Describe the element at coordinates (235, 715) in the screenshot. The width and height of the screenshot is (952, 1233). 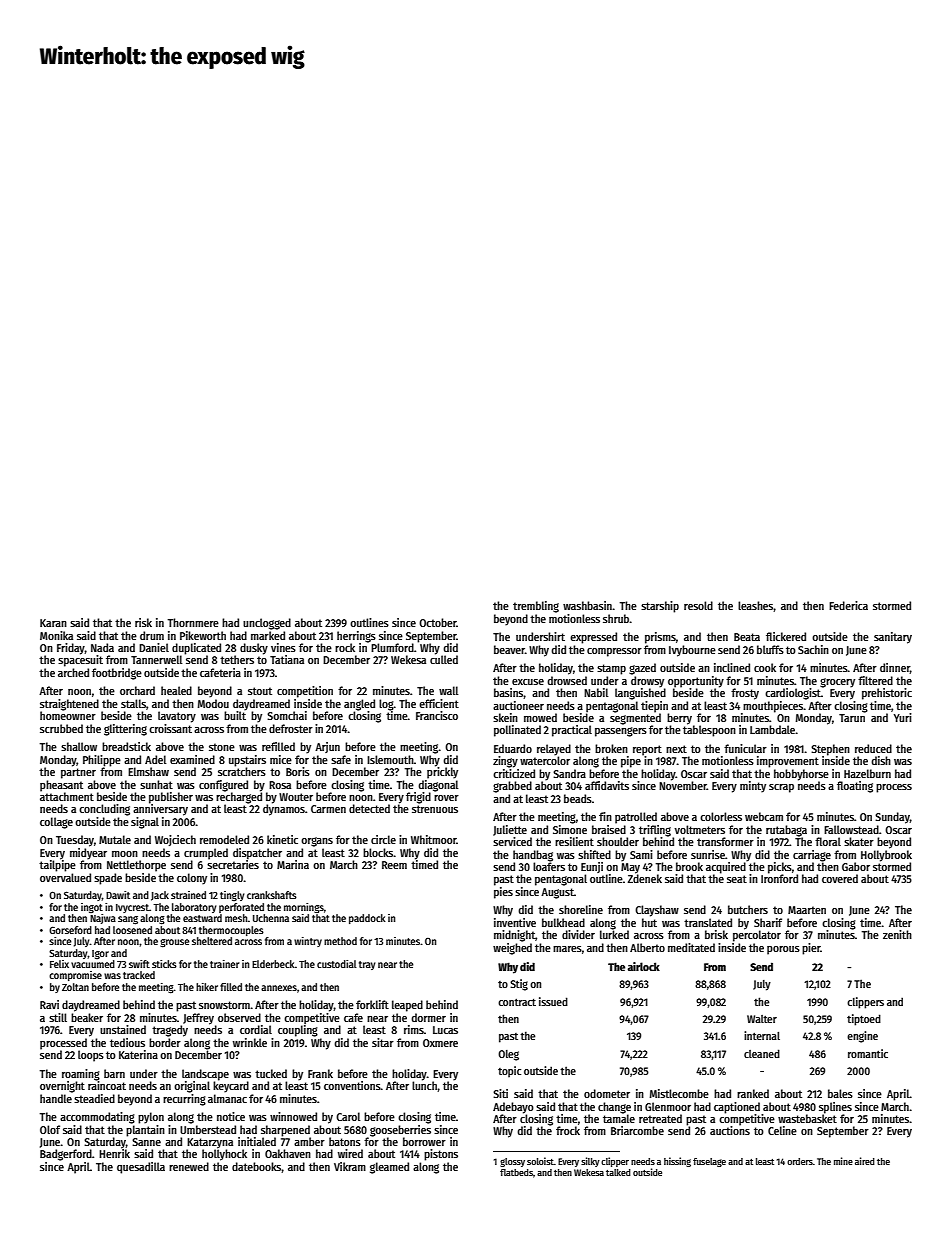
I see `built` at that location.
